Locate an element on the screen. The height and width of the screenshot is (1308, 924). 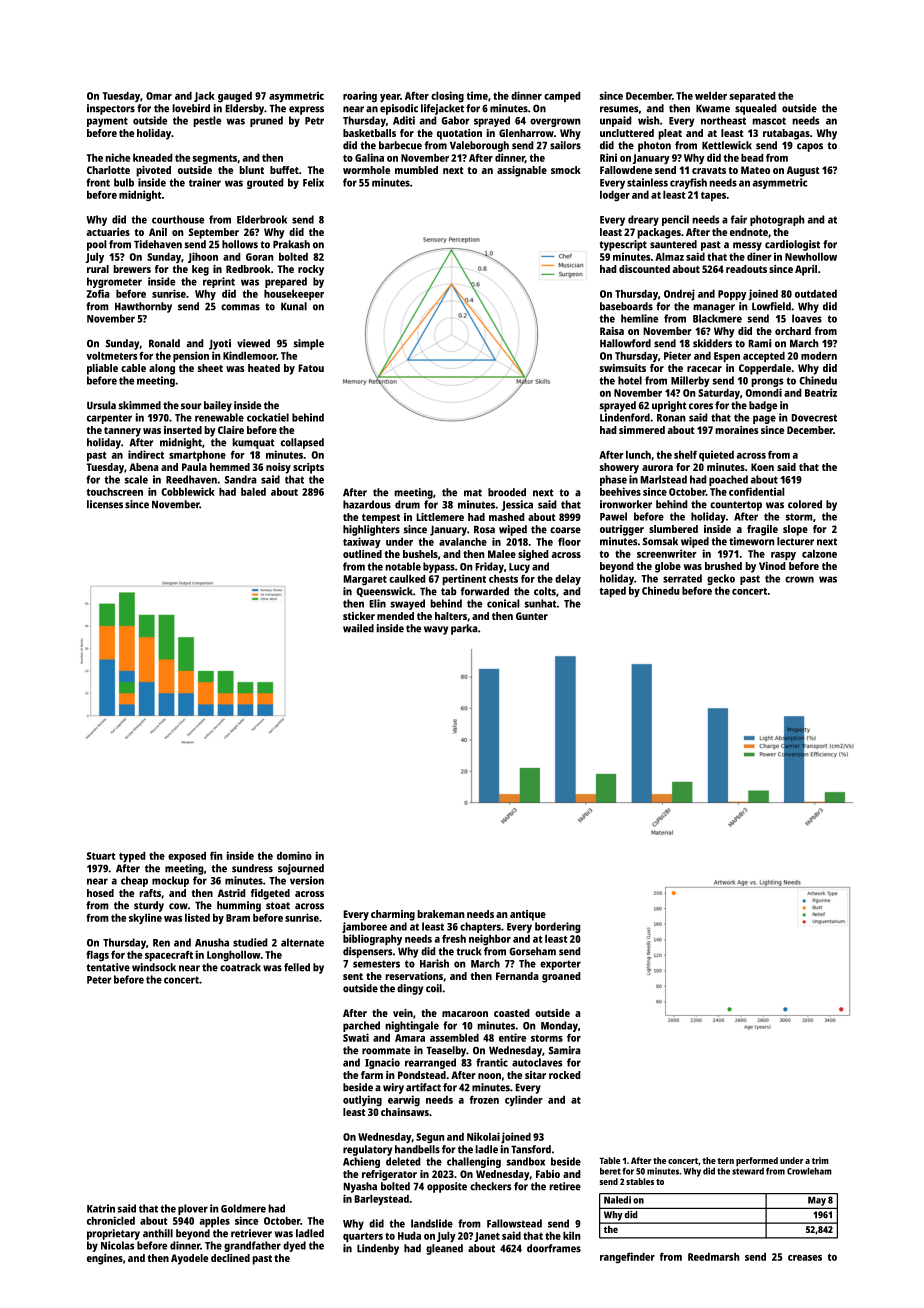
separated is located at coordinates (752, 97).
